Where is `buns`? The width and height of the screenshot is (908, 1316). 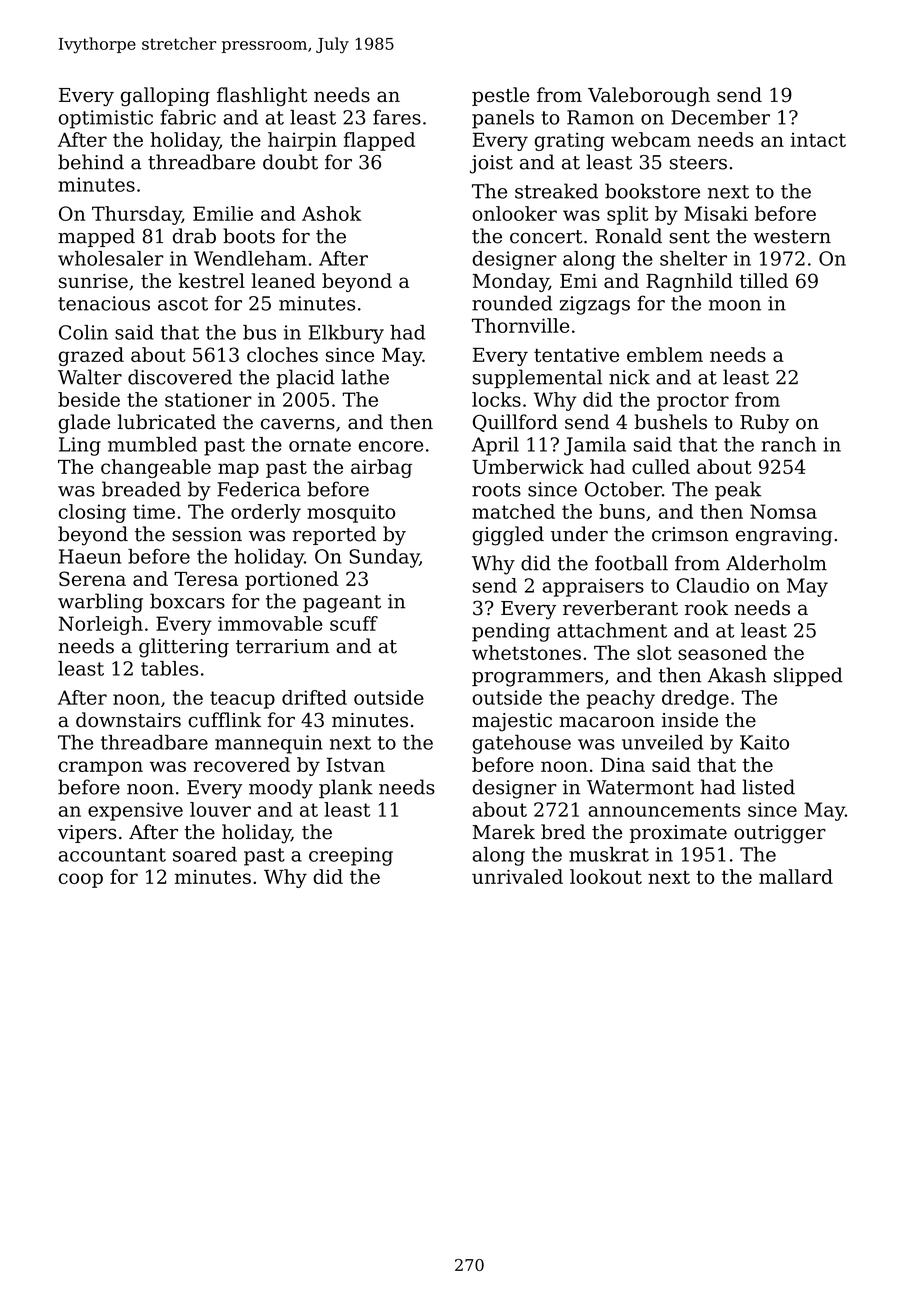
buns is located at coordinates (622, 511).
